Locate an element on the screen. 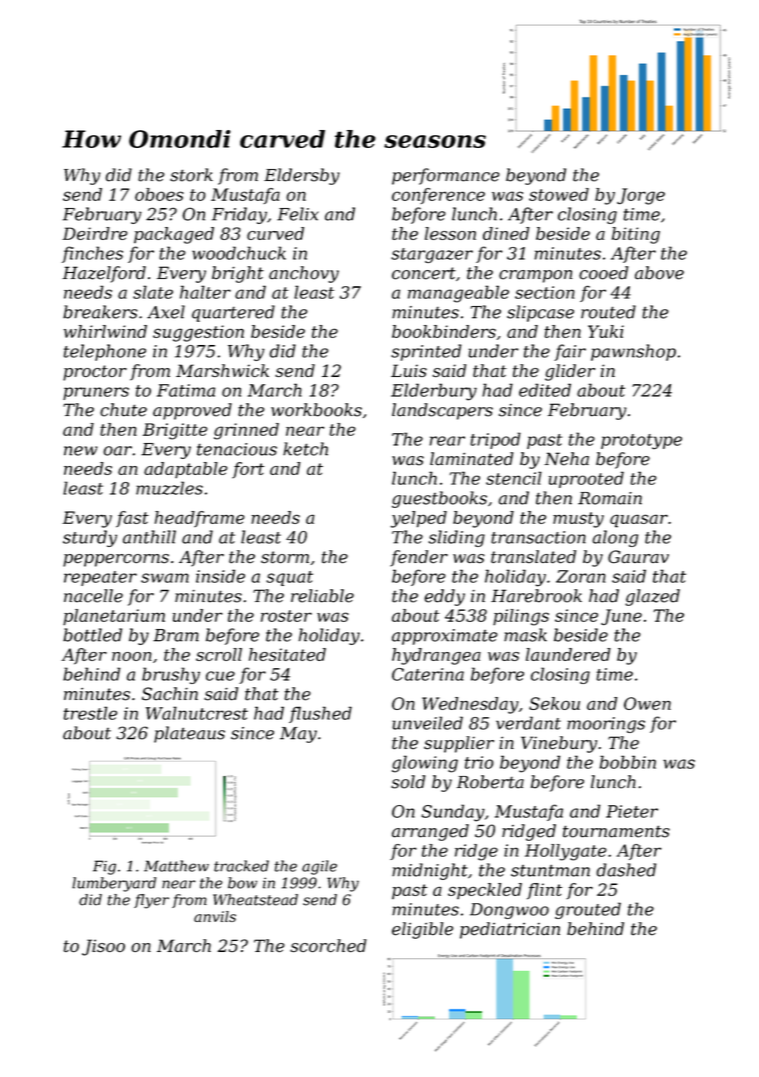 Image resolution: width=759 pixels, height=1077 pixels. eddy is located at coordinates (444, 597).
